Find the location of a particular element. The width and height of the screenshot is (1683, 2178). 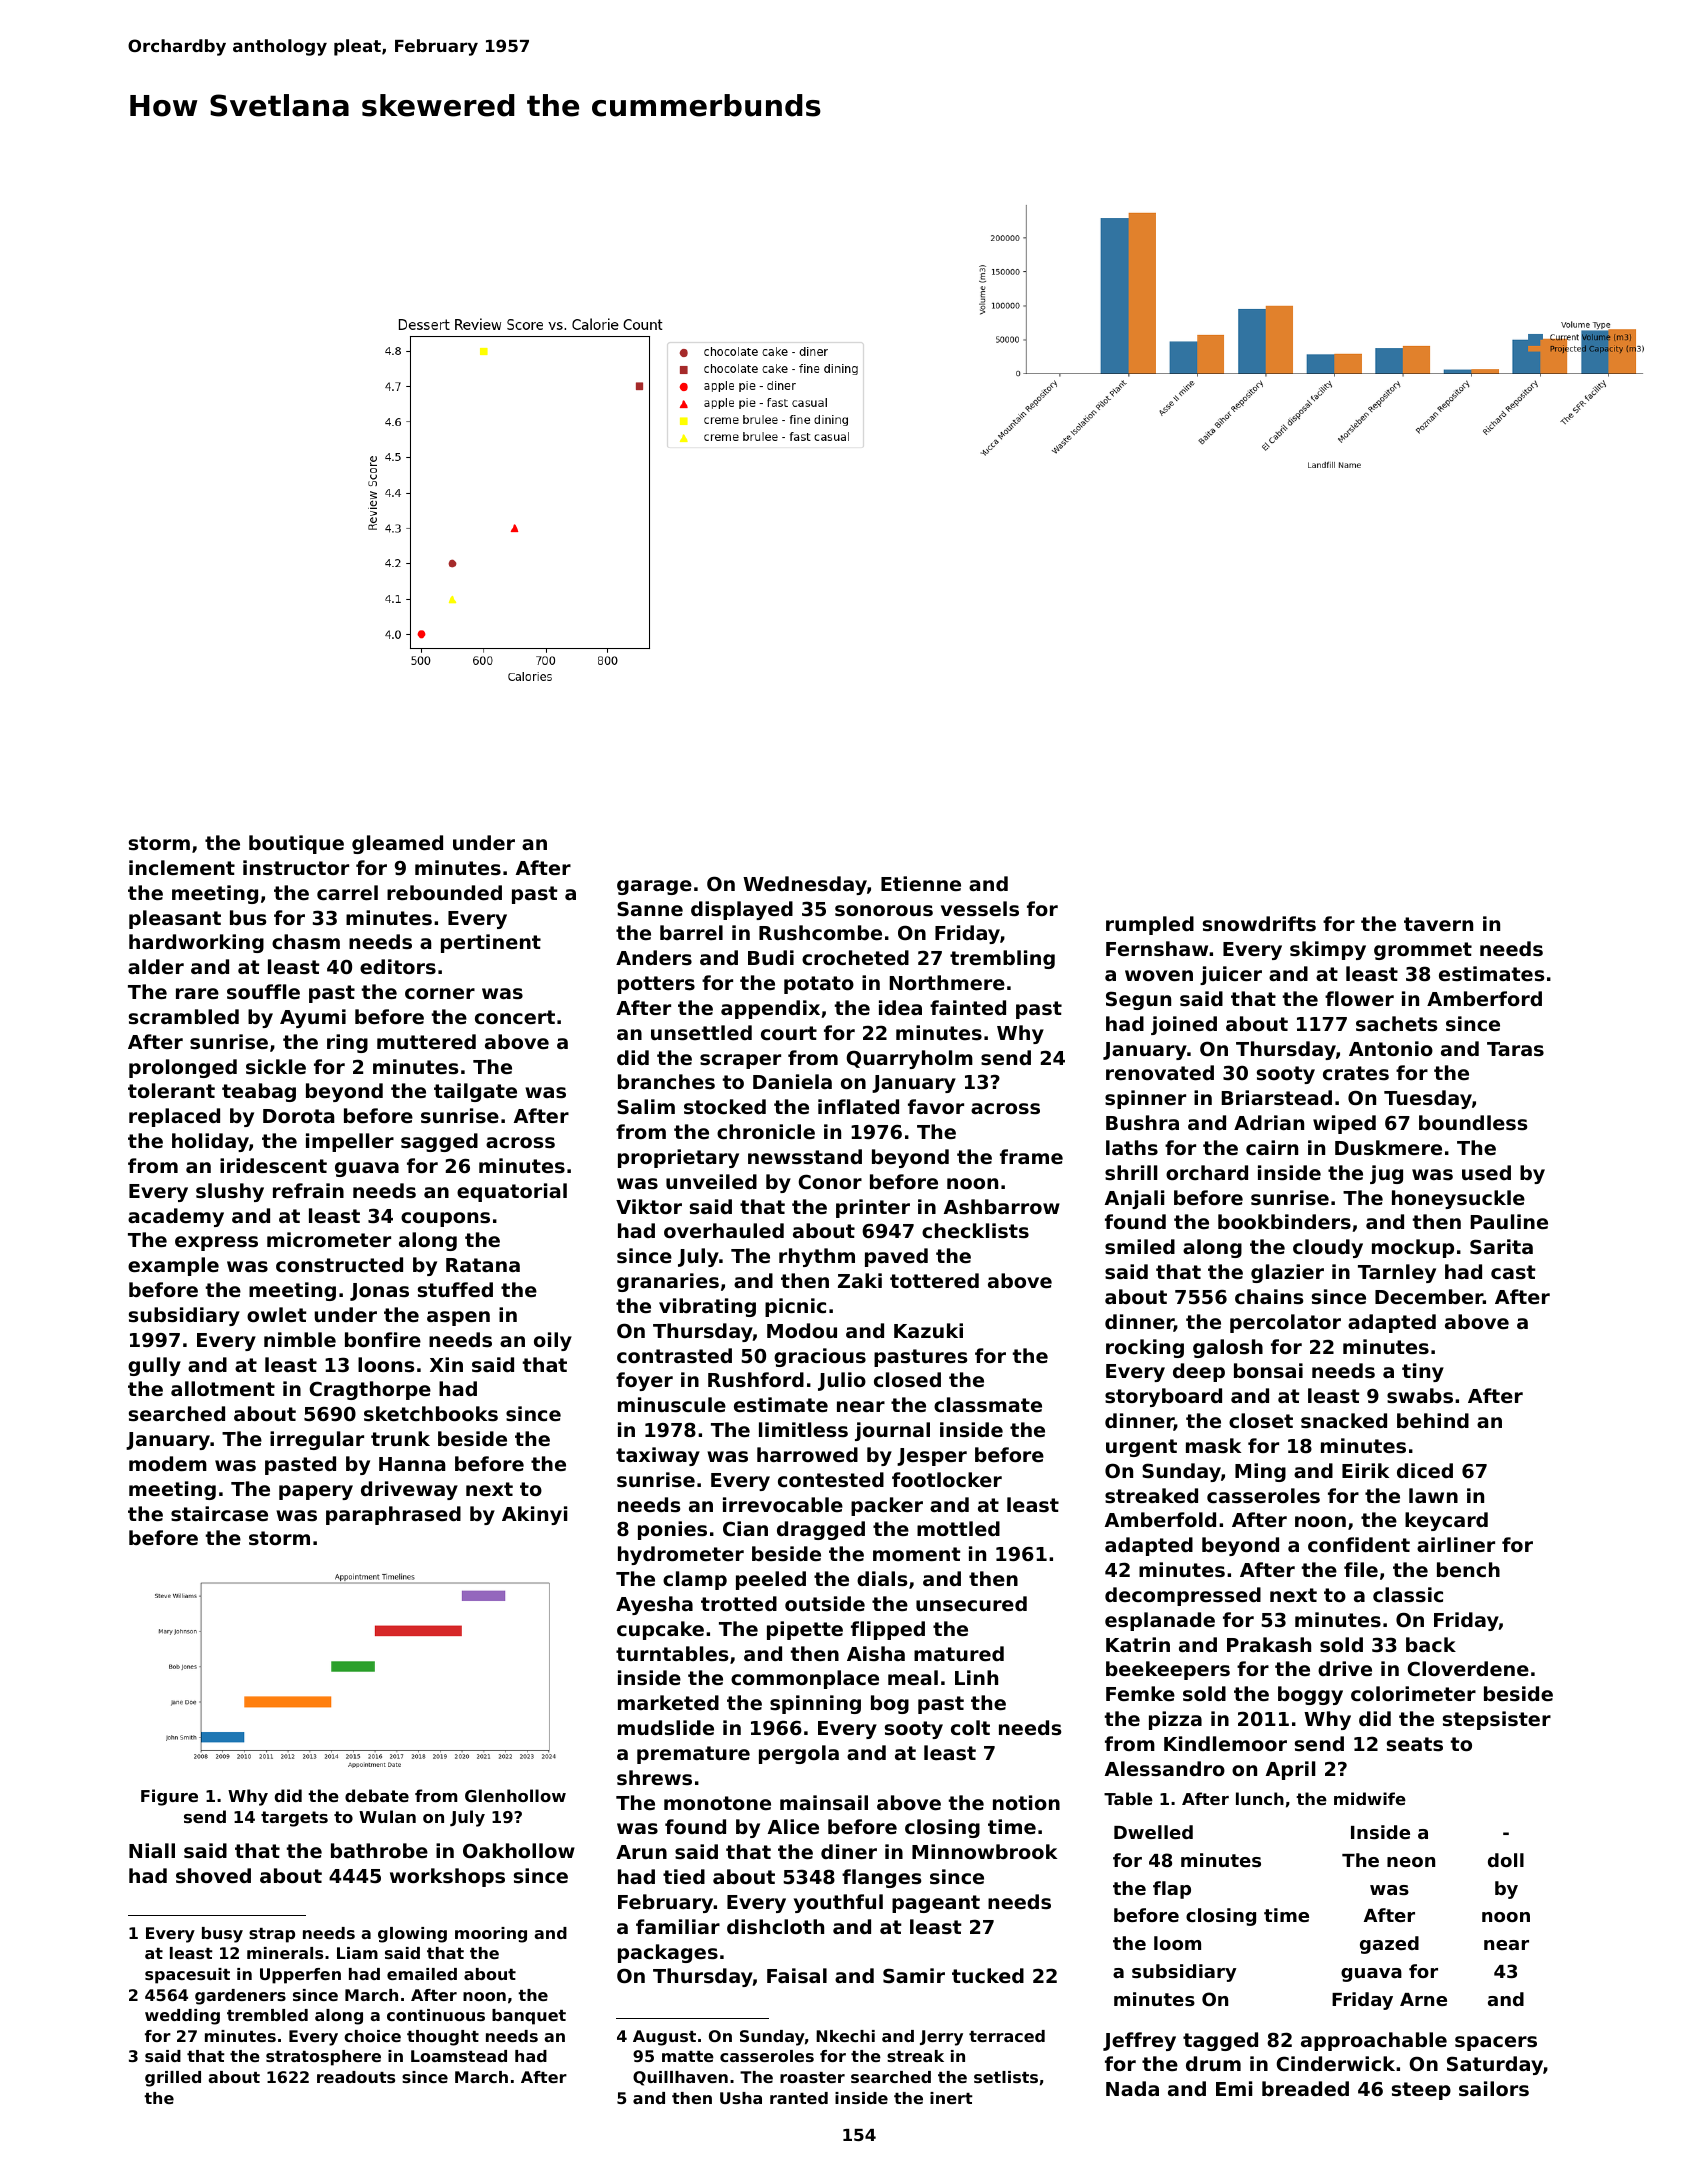

spacesuit is located at coordinates (187, 1976).
